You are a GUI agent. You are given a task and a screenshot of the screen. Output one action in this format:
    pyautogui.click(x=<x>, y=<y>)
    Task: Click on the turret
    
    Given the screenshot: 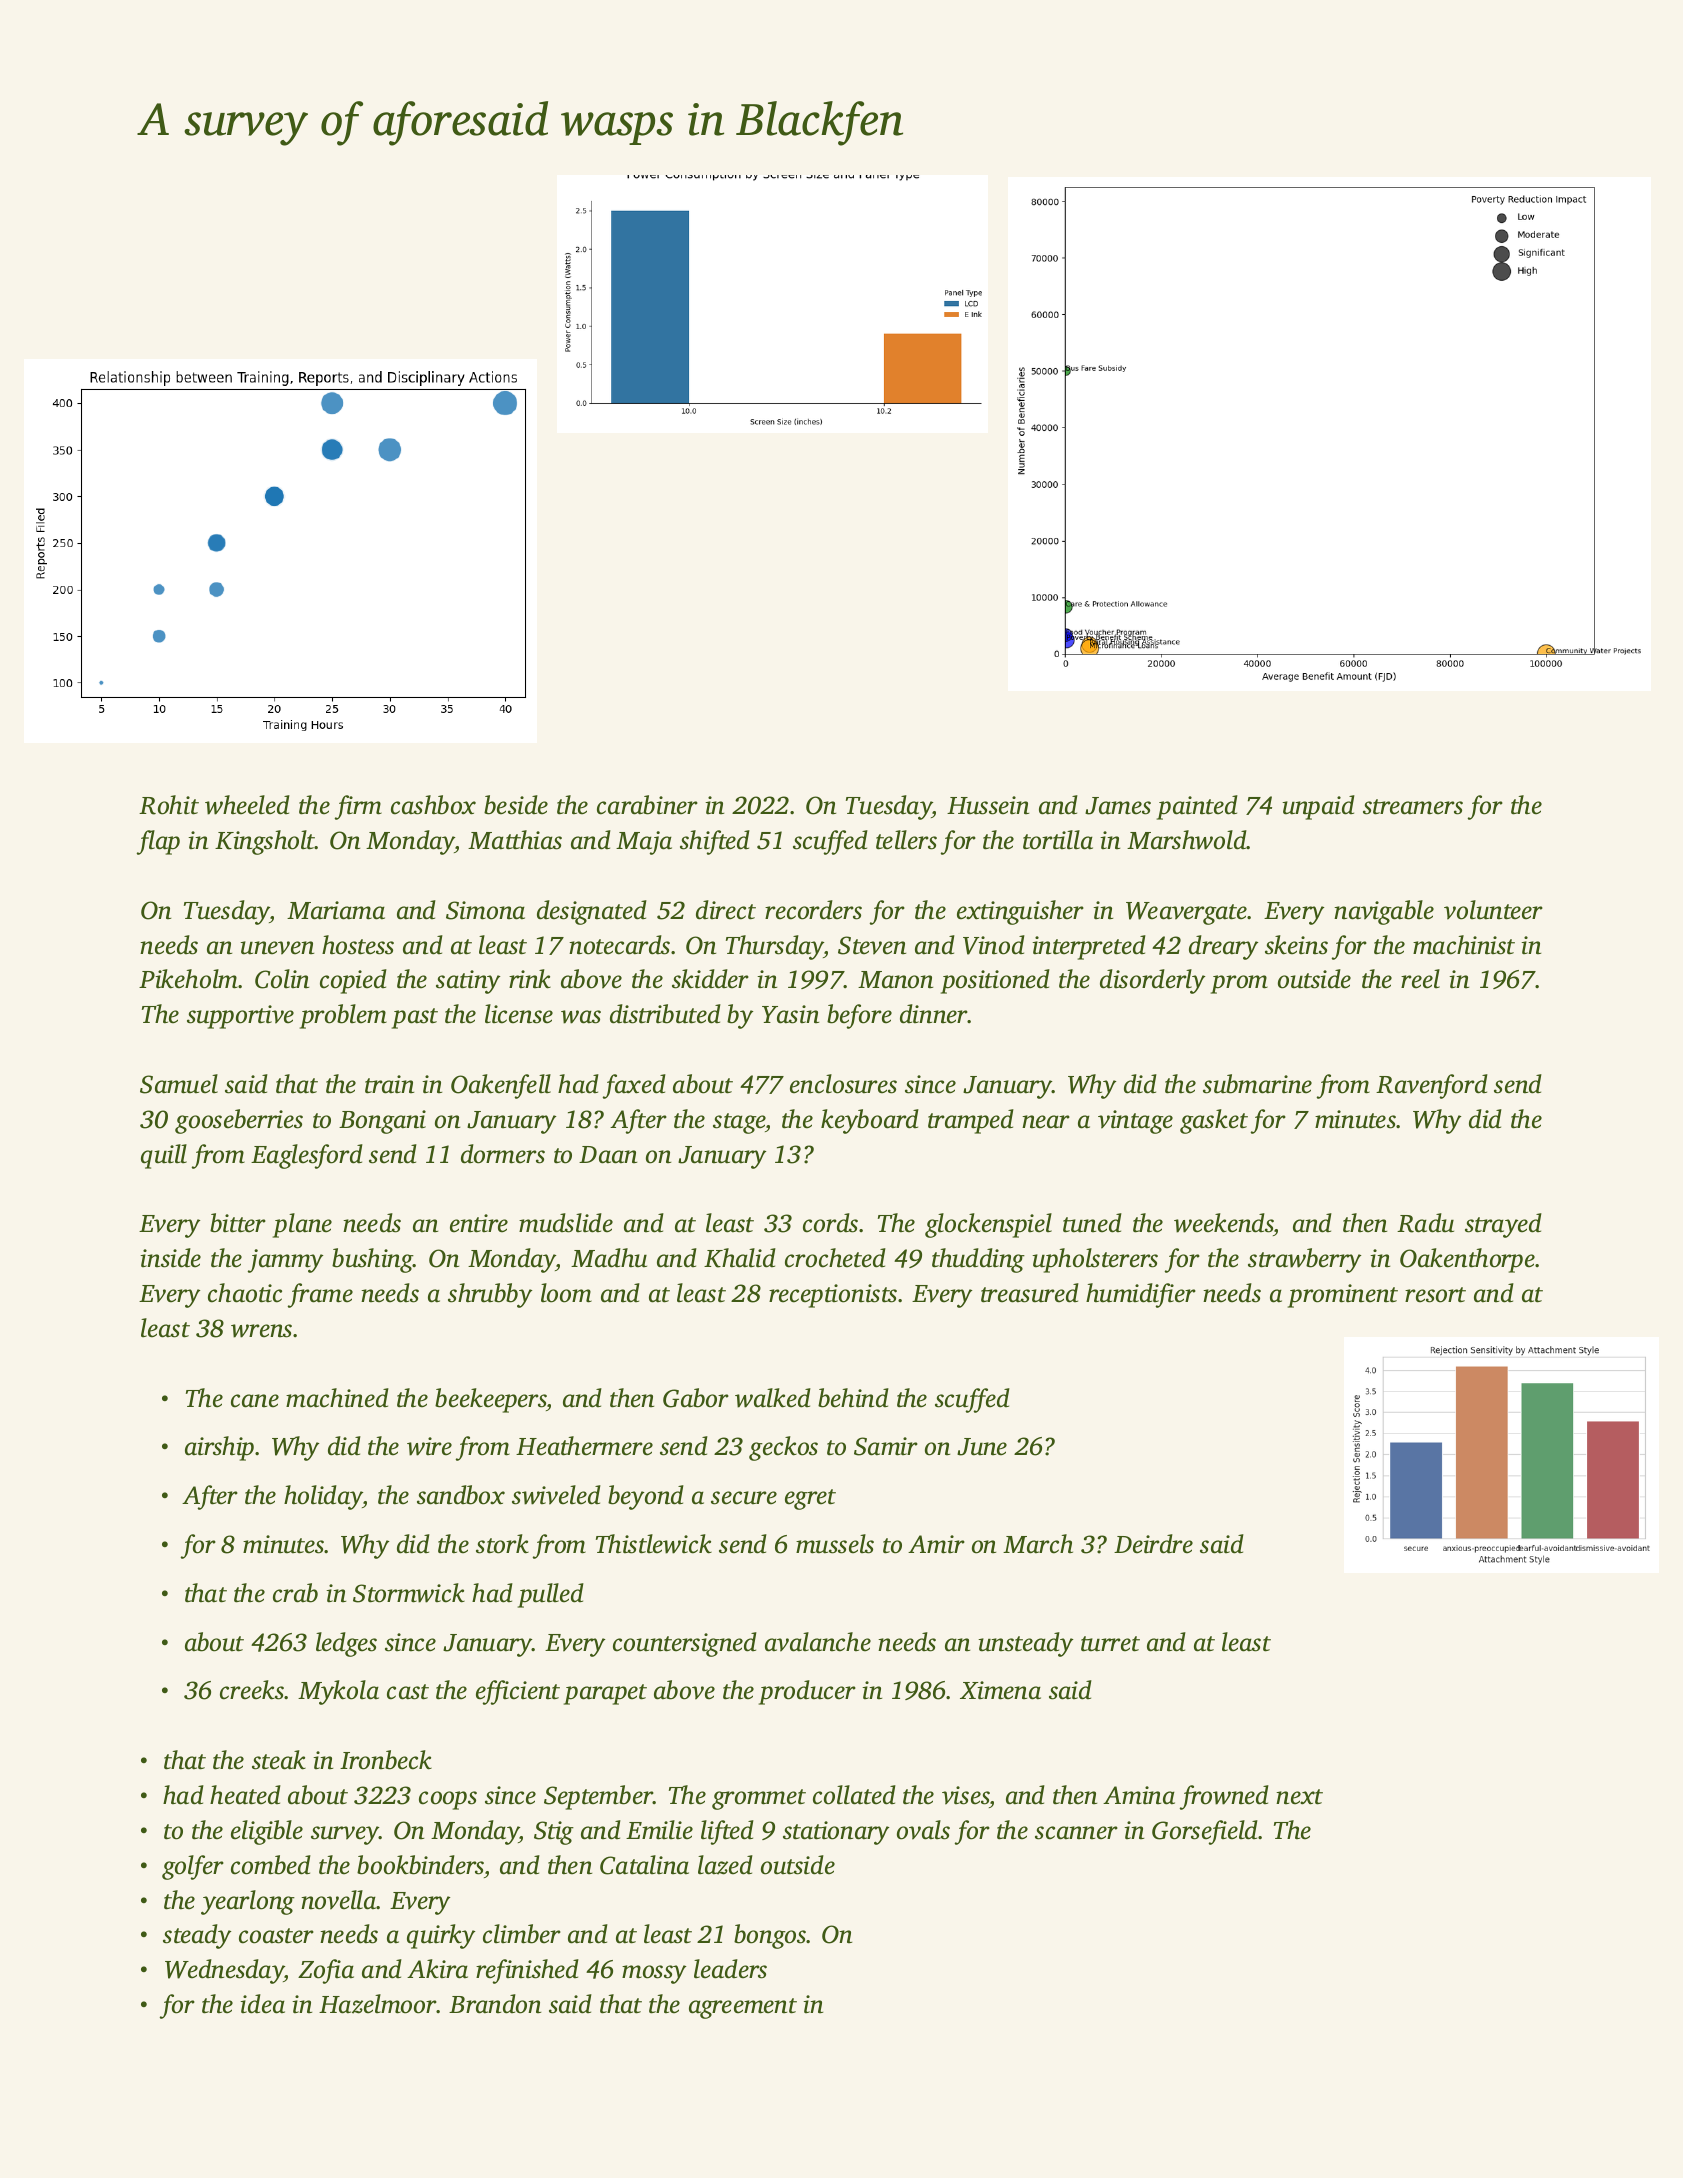 What is the action you would take?
    pyautogui.click(x=1110, y=1644)
